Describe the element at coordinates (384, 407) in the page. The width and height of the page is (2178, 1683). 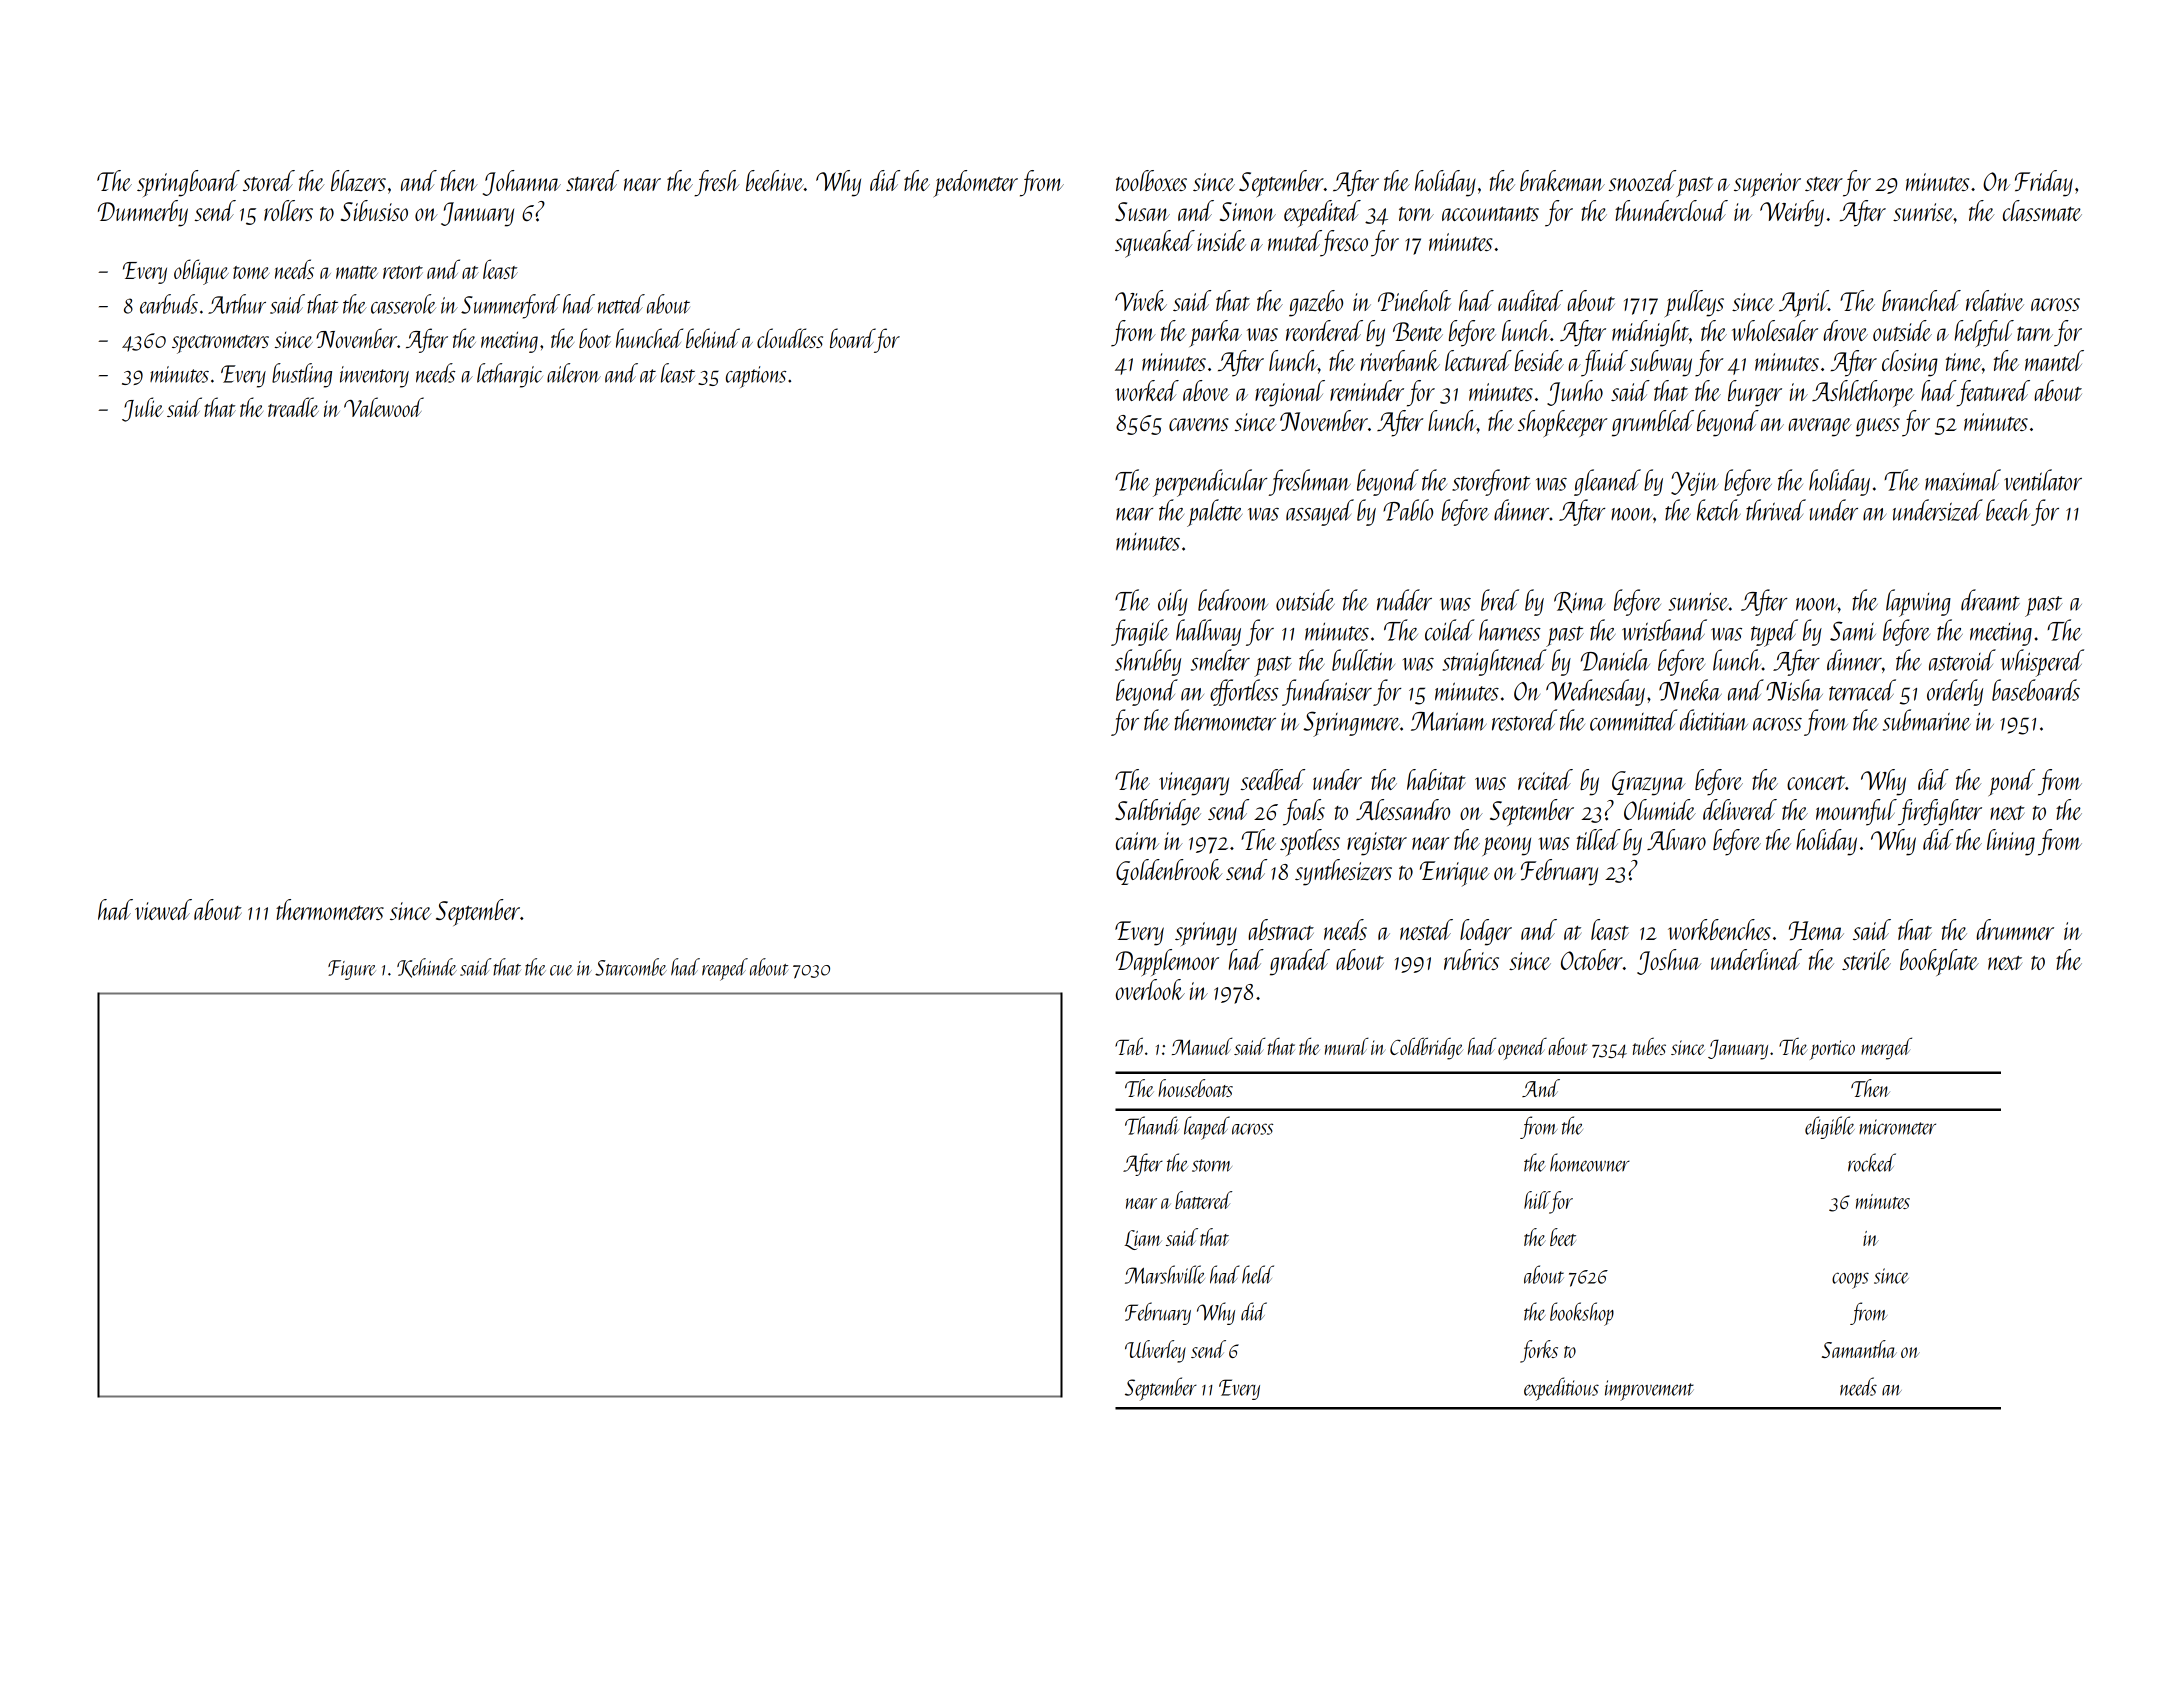
I see `Valewood` at that location.
